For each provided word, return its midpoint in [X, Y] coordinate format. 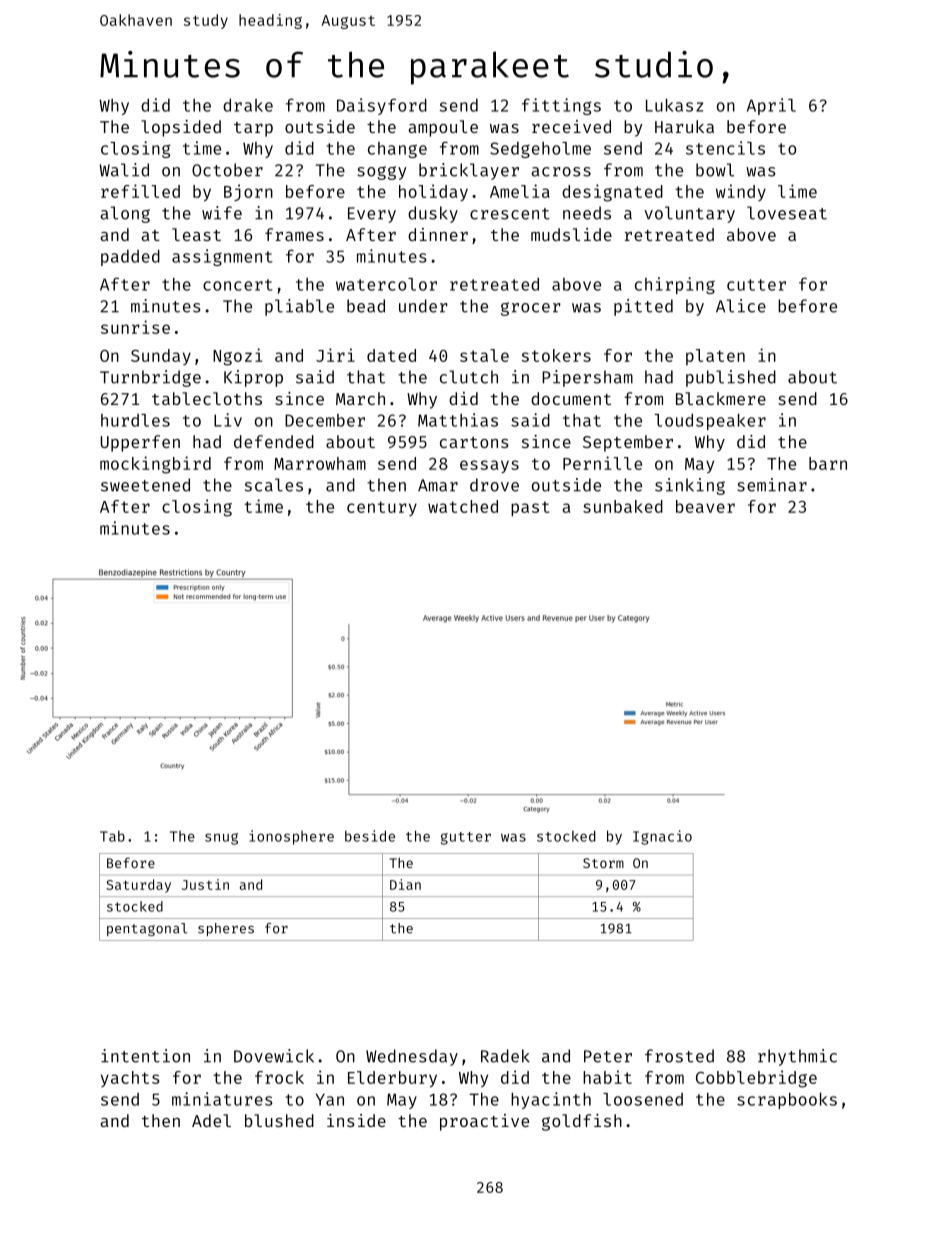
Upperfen [140, 443]
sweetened [145, 485]
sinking [690, 486]
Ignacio [662, 837]
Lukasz [674, 105]
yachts [130, 1079]
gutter [466, 838]
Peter [608, 1056]
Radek [505, 1056]
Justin [205, 884]
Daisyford [382, 106]
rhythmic [797, 1057]
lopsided [181, 128]
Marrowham [320, 463]
